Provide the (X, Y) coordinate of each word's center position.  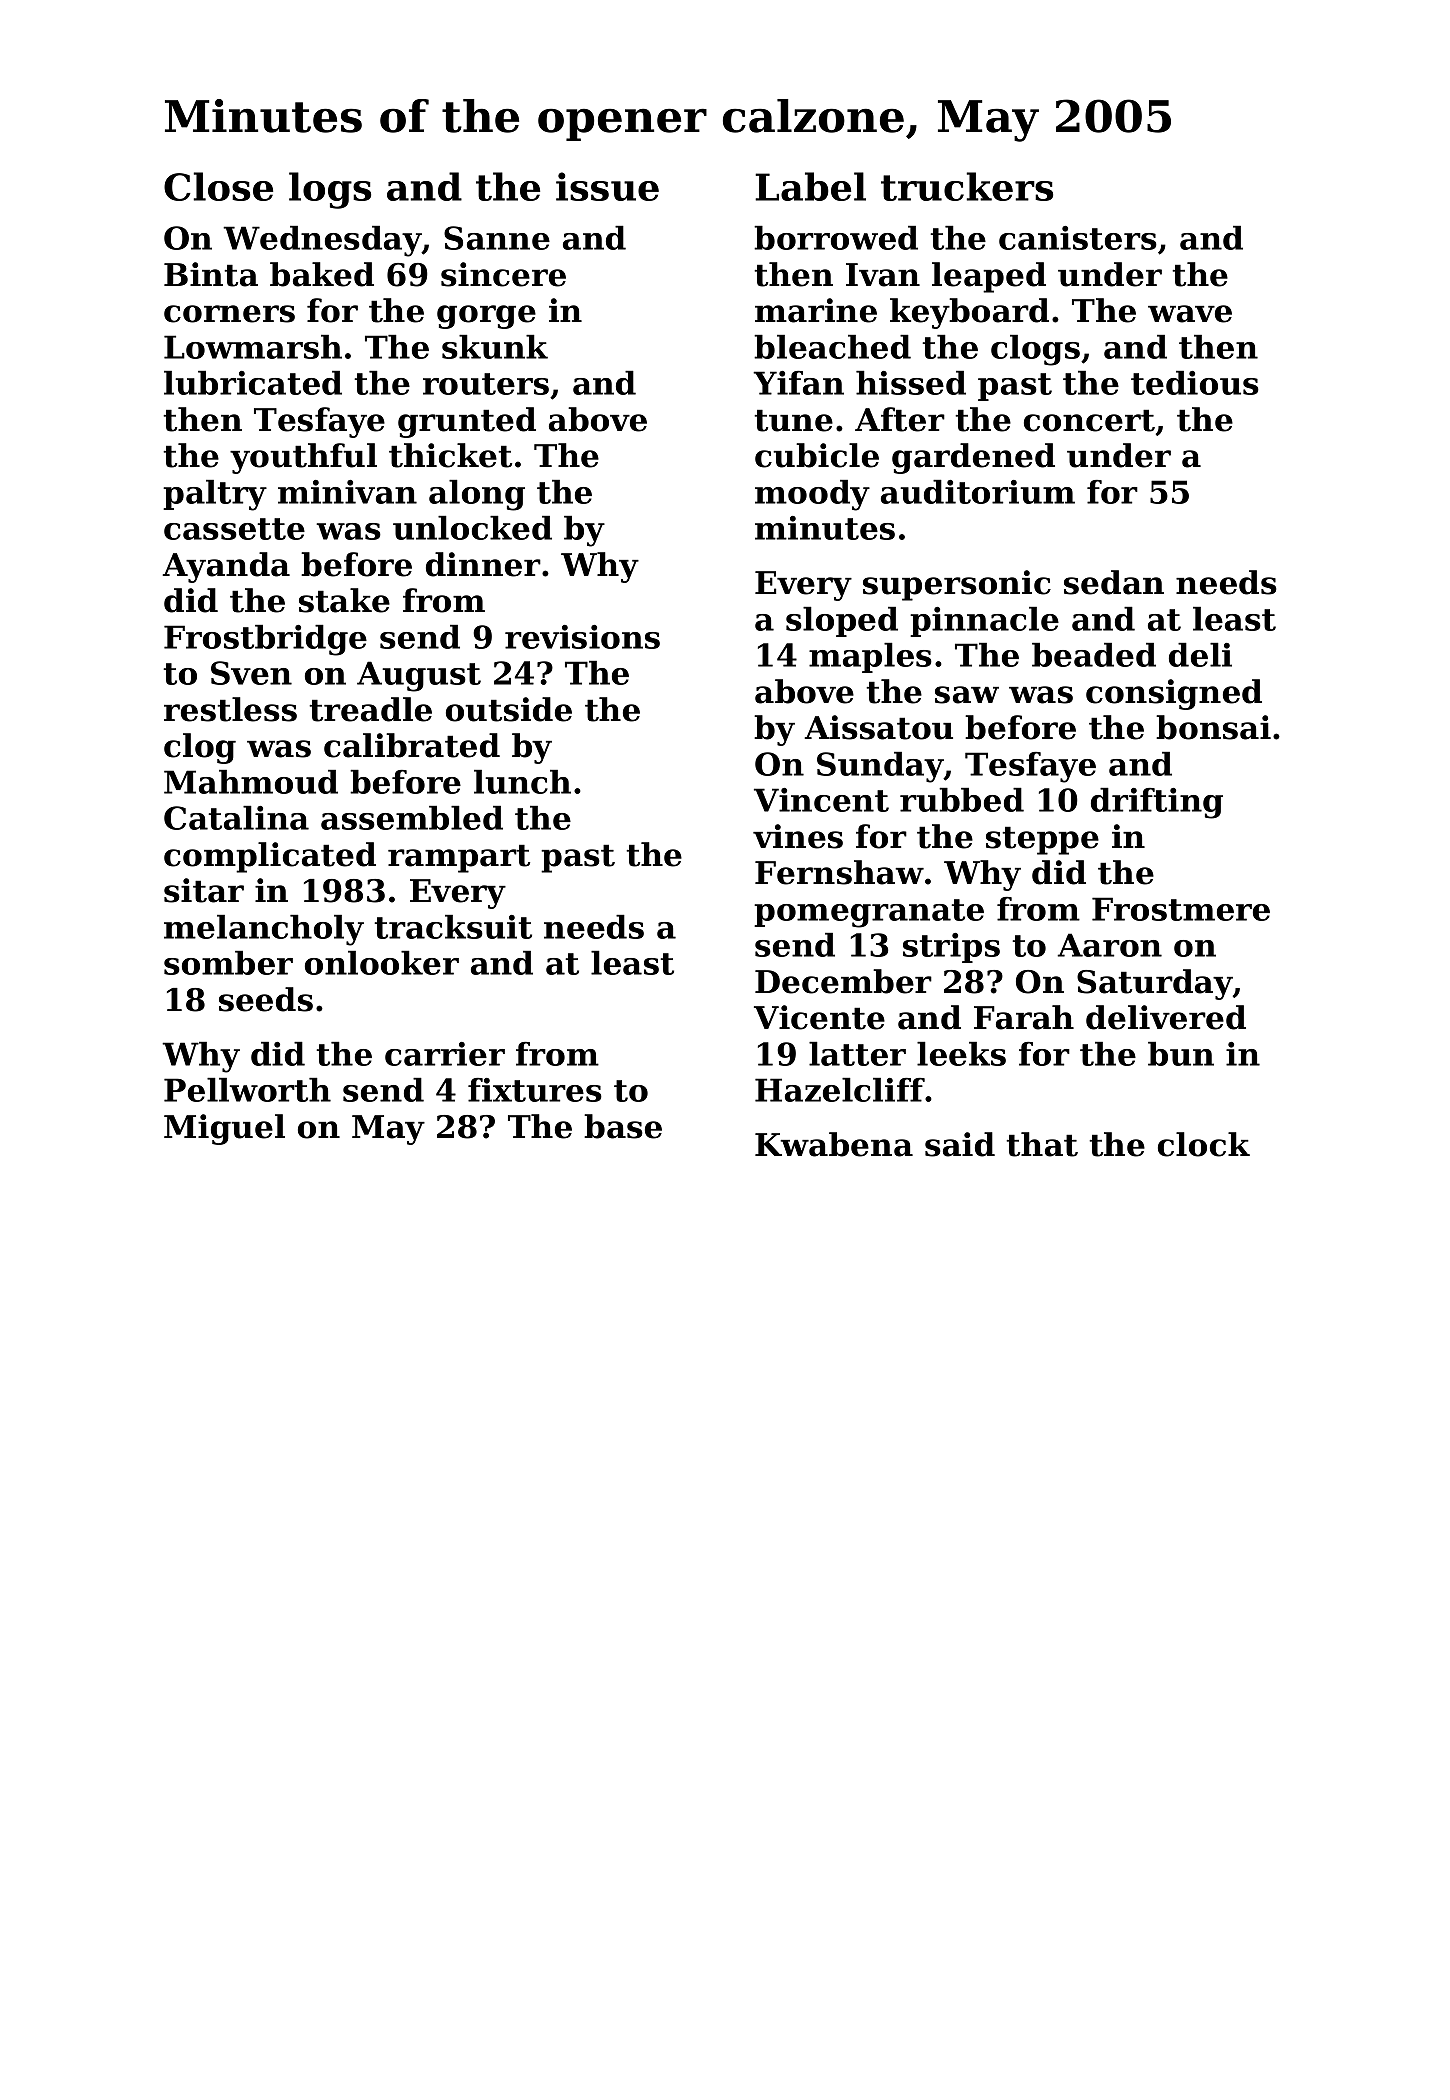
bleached (832, 347)
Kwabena (834, 1144)
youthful (303, 458)
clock (1204, 1144)
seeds (266, 999)
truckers (967, 186)
